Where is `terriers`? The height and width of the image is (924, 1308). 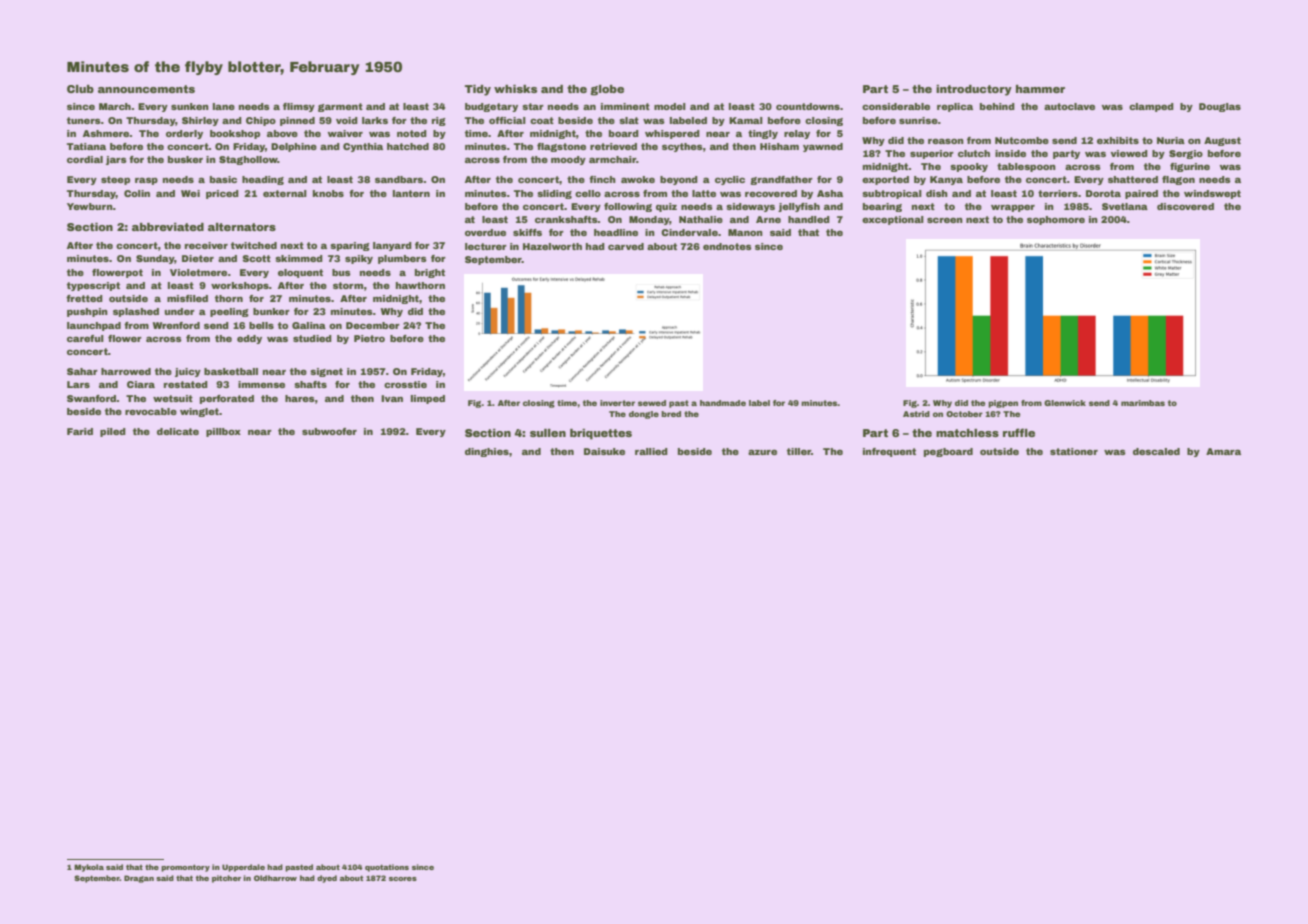
terriers is located at coordinates (1058, 193).
